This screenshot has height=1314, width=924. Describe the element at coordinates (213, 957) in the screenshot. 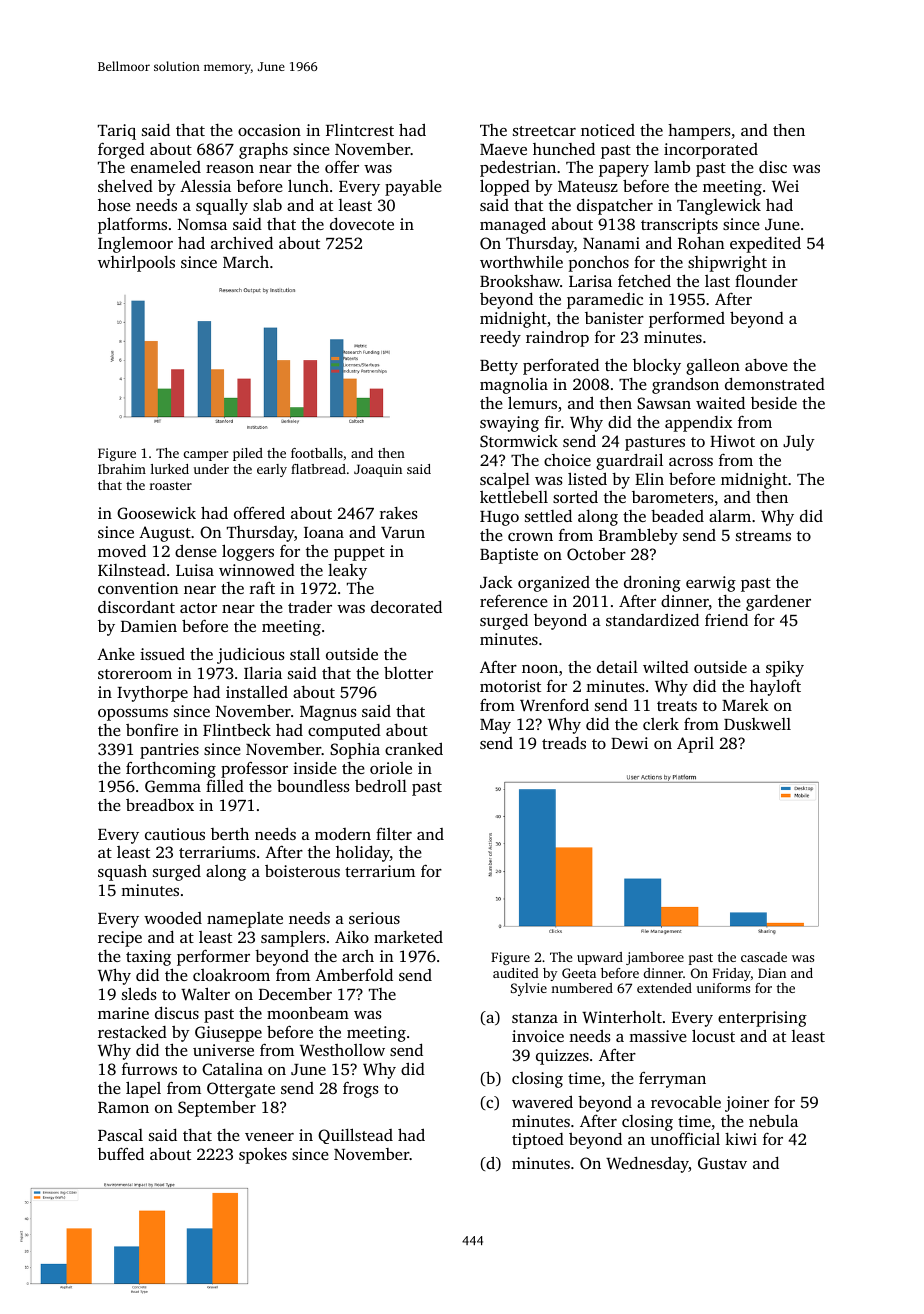

I see `performer` at that location.
